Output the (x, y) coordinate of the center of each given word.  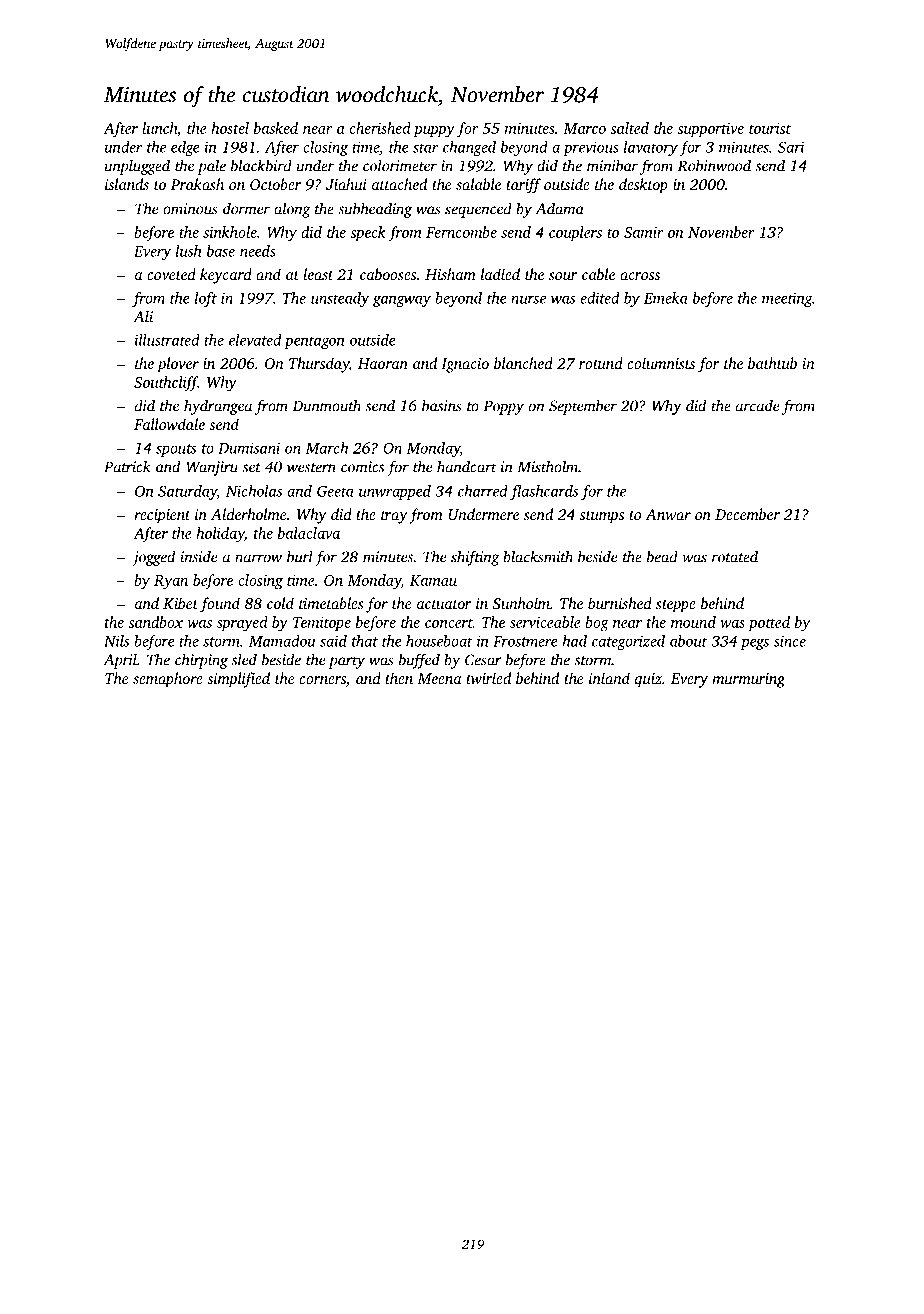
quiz (648, 680)
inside (198, 556)
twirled (488, 678)
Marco (584, 128)
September (583, 407)
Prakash (197, 184)
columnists (661, 363)
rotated (735, 556)
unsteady (340, 299)
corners (322, 680)
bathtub (772, 363)
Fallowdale (169, 424)
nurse (528, 299)
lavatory (651, 148)
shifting (475, 558)
